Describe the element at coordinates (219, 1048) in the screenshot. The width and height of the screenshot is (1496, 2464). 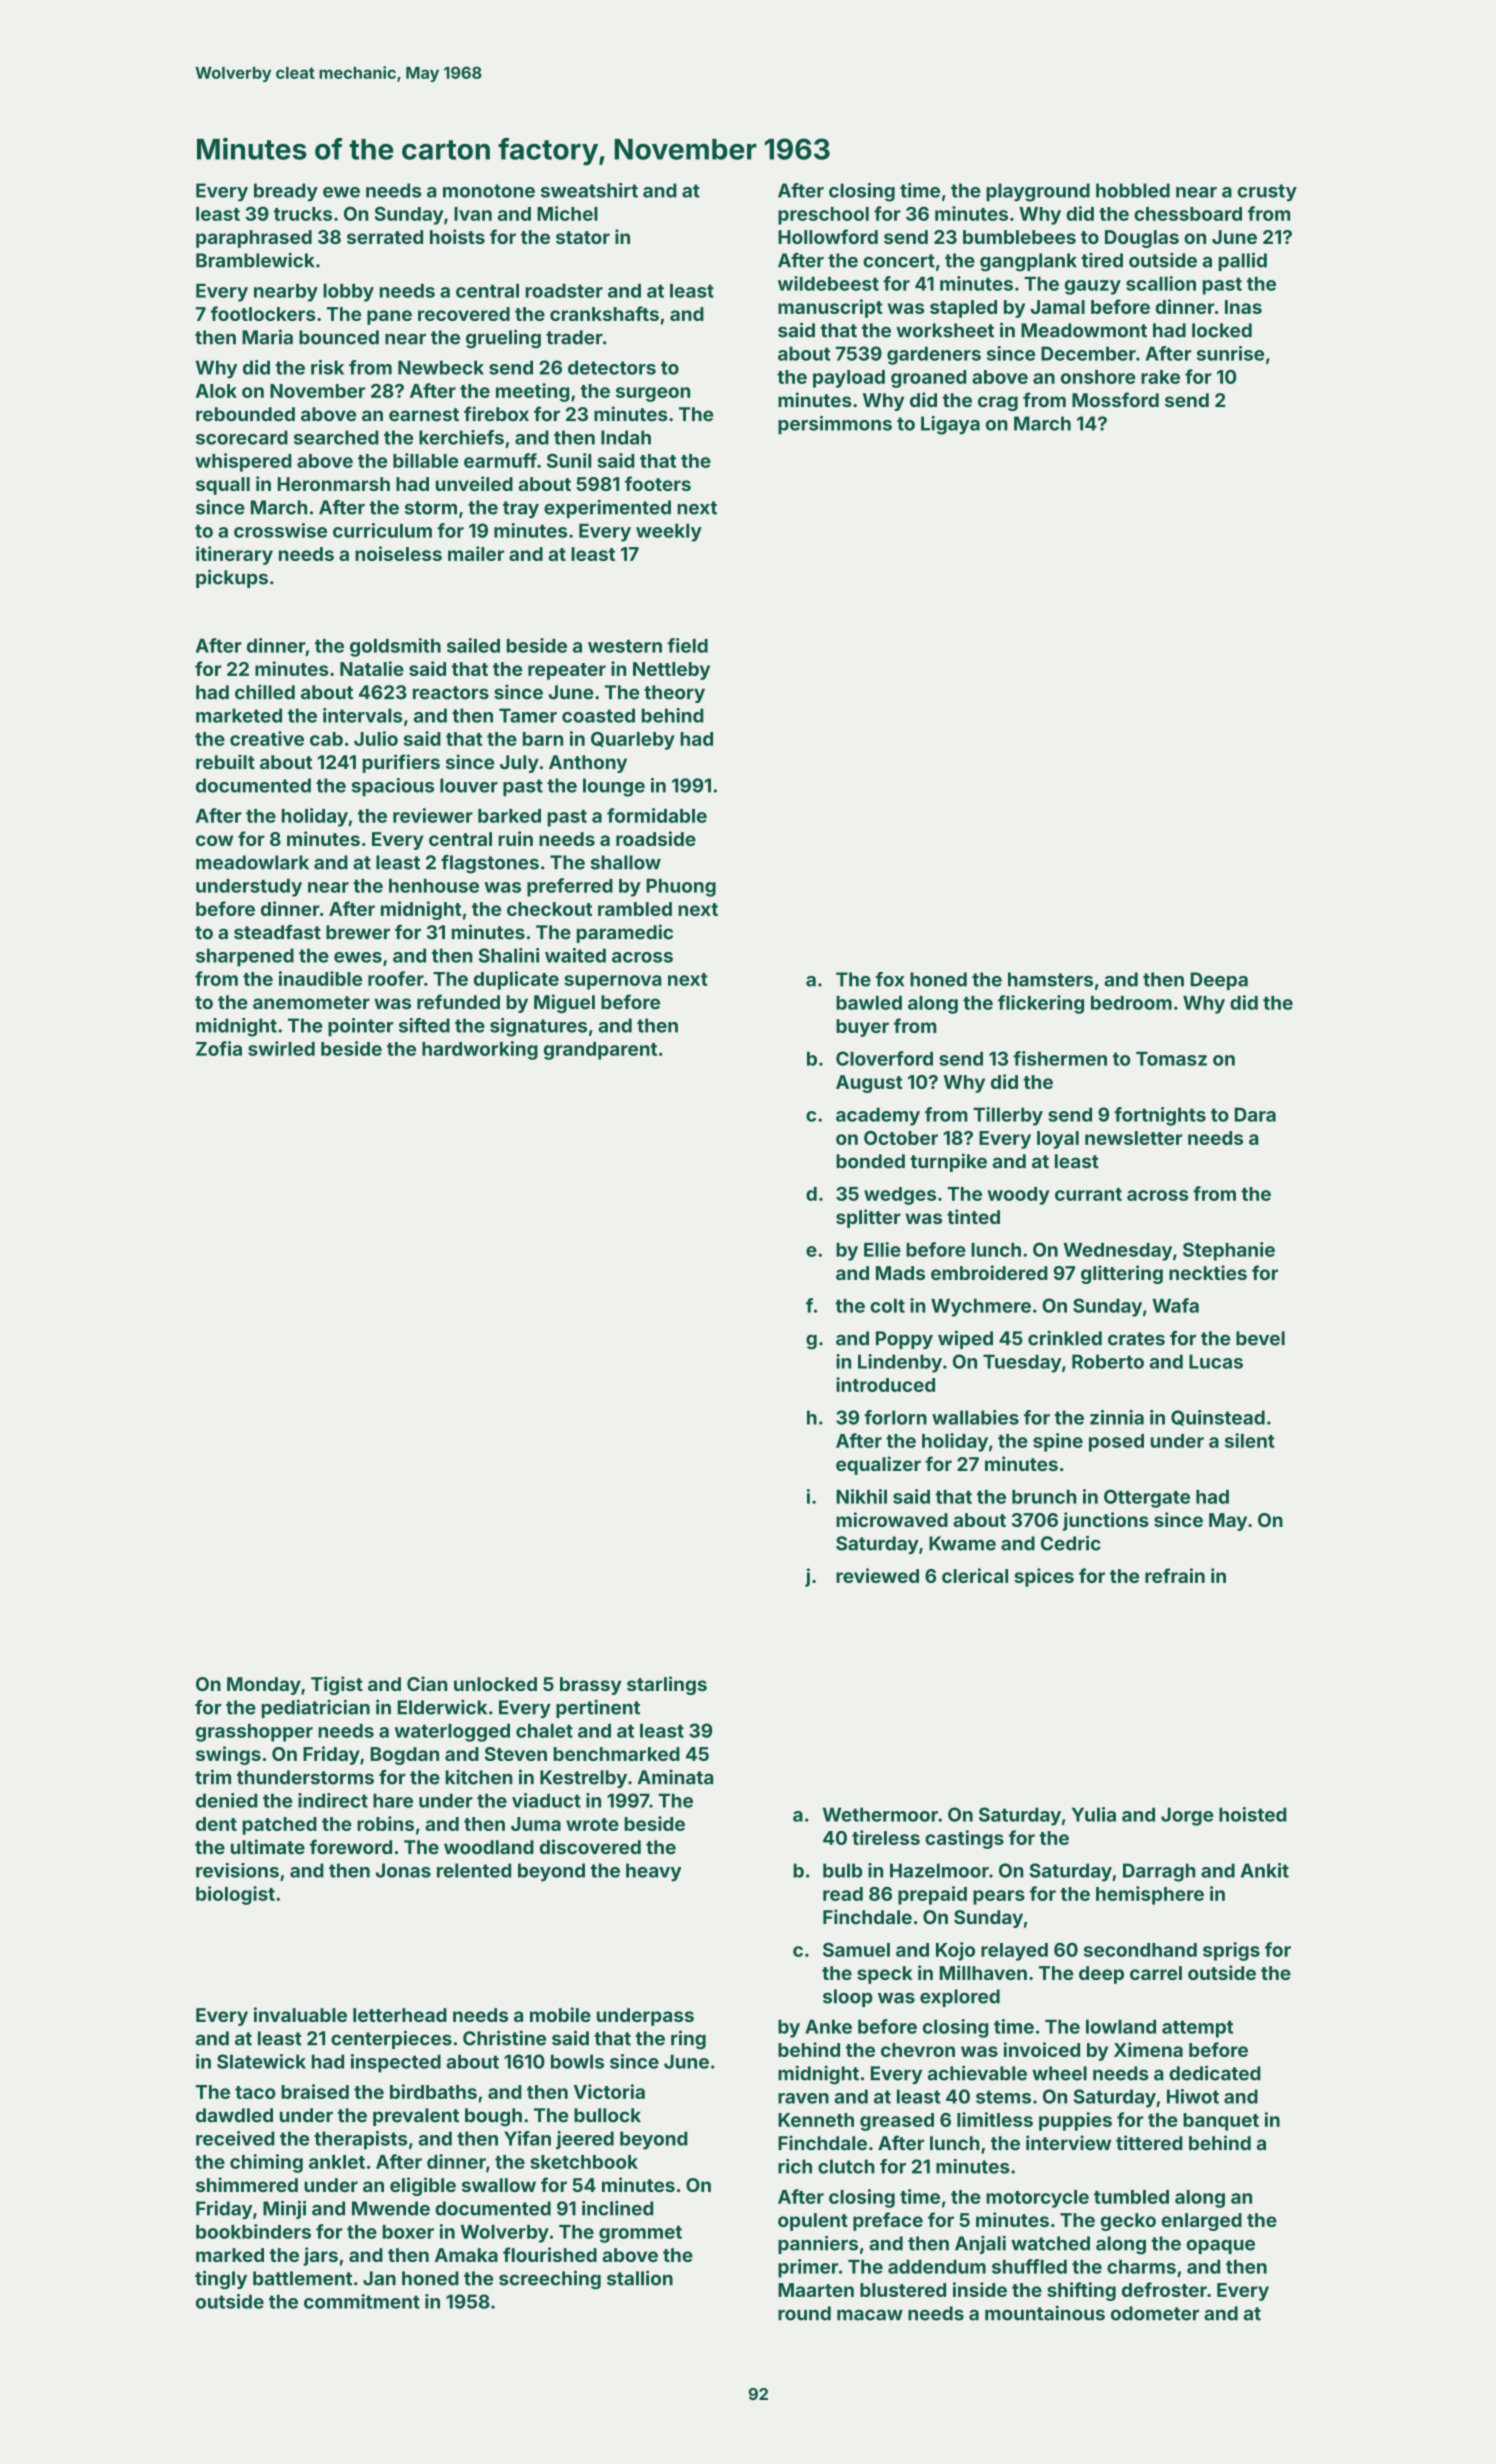
I see `Zofia` at that location.
